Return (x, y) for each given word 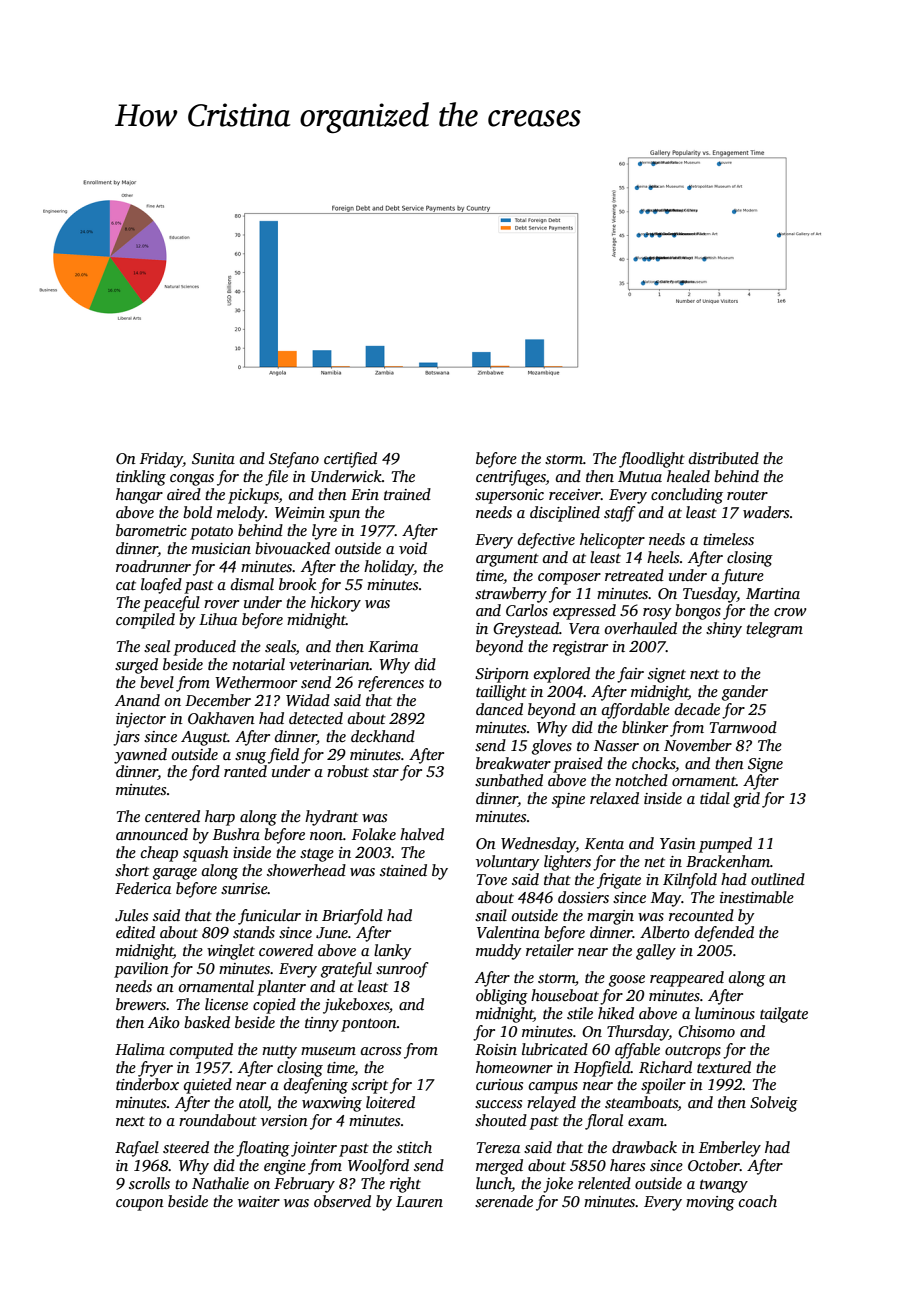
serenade (504, 1201)
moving (710, 1203)
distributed (724, 458)
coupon (140, 1205)
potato (211, 533)
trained (407, 494)
